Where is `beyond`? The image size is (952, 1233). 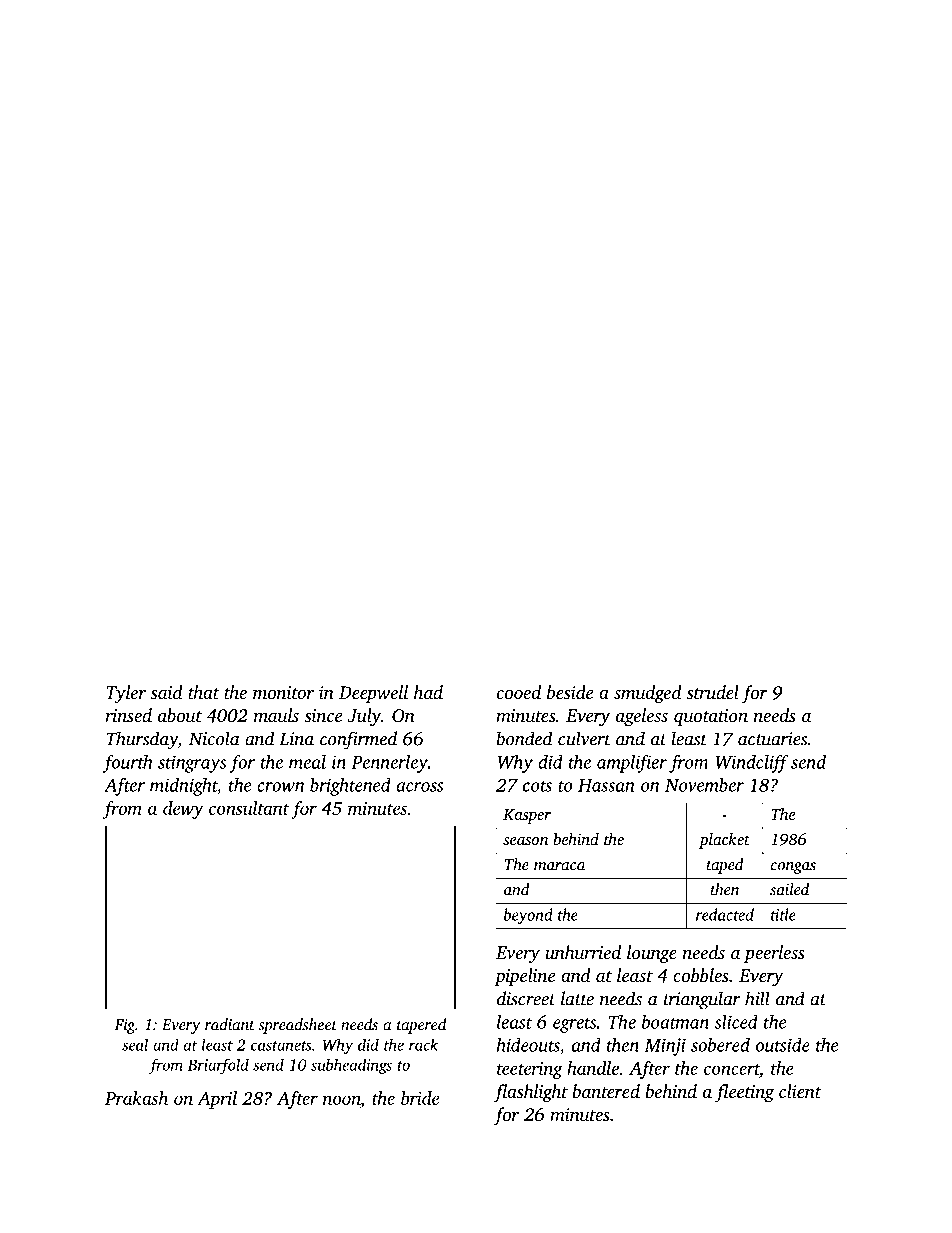
beyond is located at coordinates (528, 916).
